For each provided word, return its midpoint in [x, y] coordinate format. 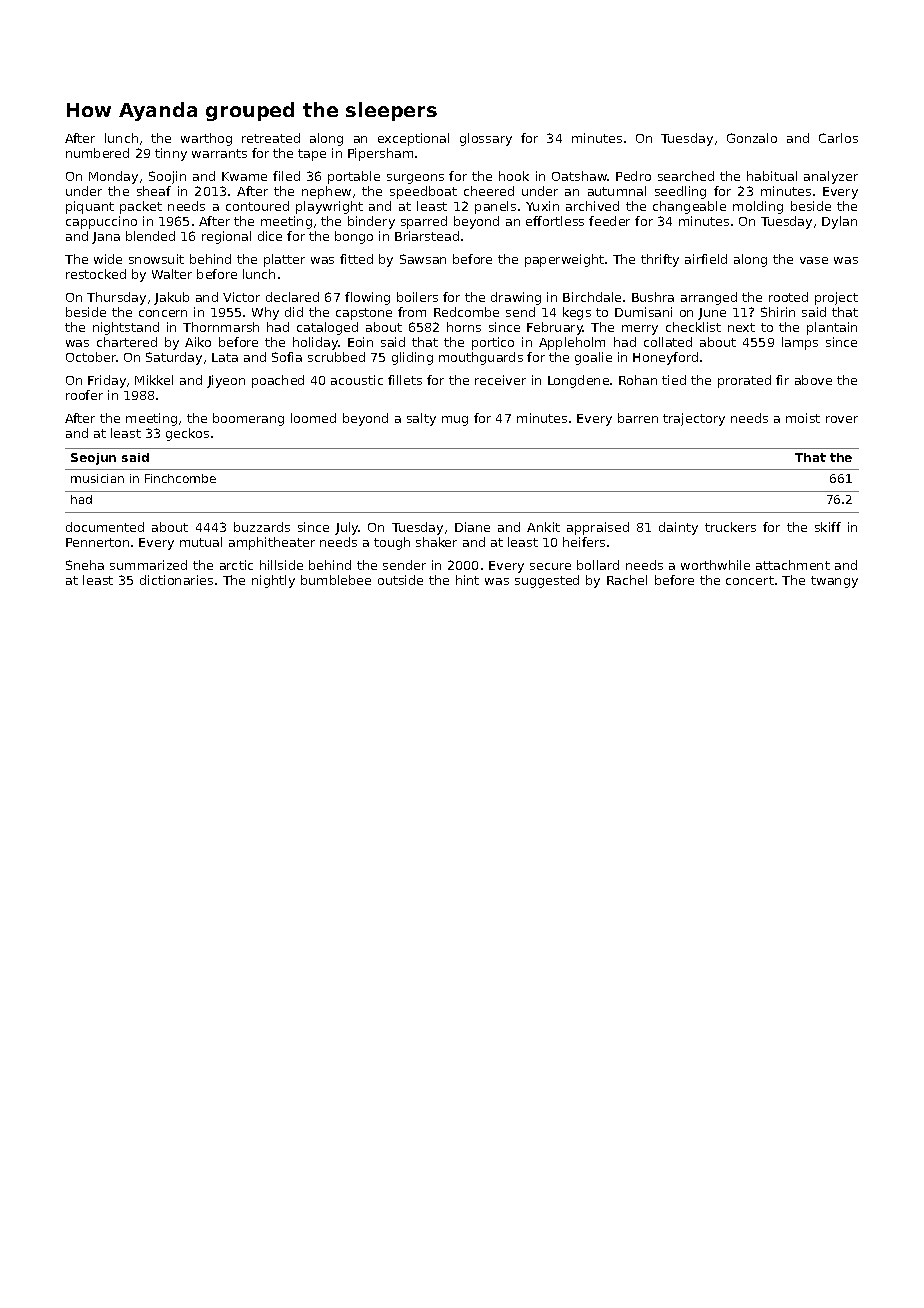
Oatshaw [580, 176]
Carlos [838, 138]
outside [400, 580]
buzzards [262, 527]
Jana [106, 238]
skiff [828, 527]
